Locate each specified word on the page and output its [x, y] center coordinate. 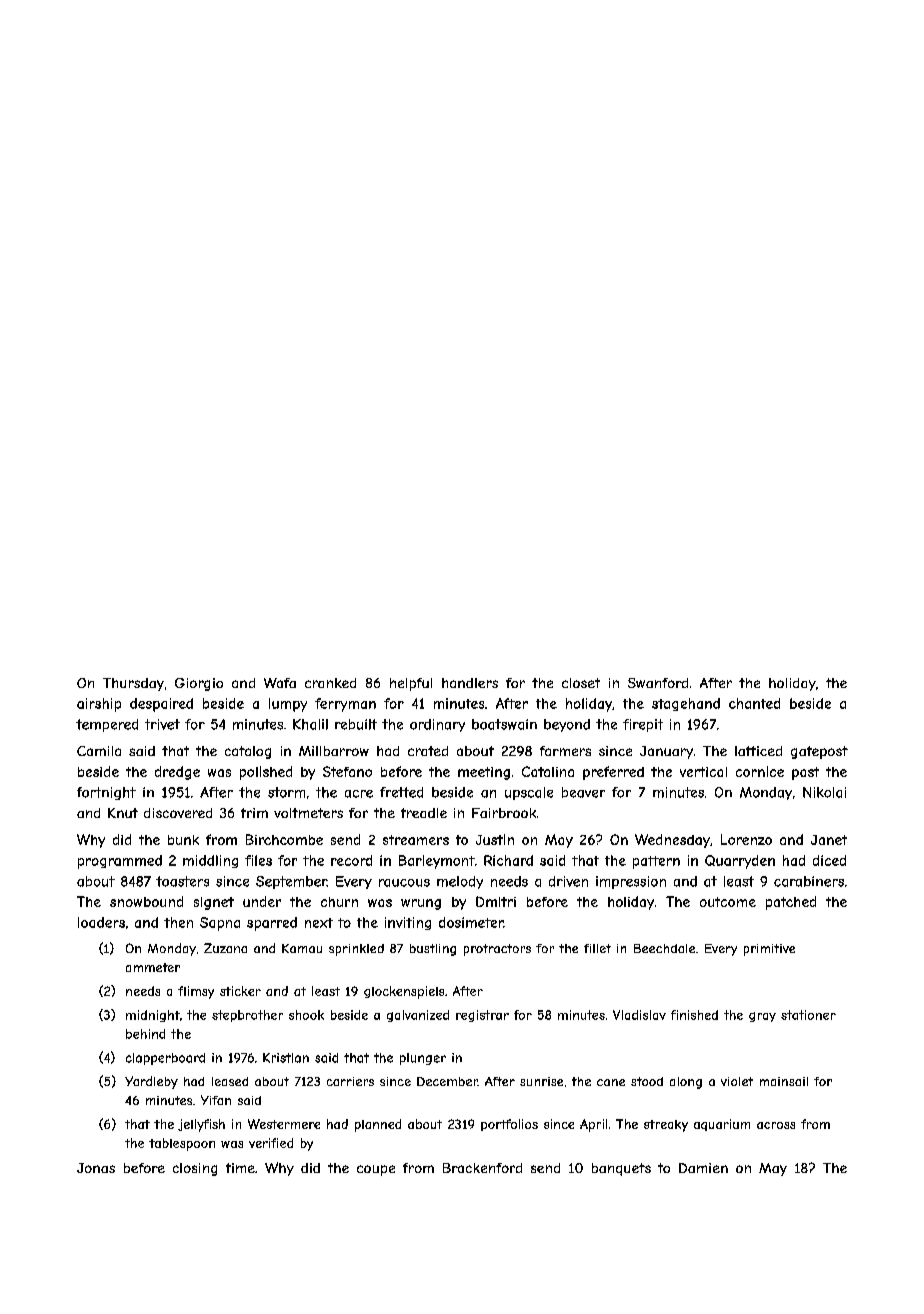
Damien [703, 1168]
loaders [101, 922]
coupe [376, 1170]
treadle [424, 813]
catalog [248, 752]
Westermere [284, 1124]
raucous [404, 883]
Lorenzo [746, 839]
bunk [183, 840]
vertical [703, 772]
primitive [769, 950]
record [351, 860]
